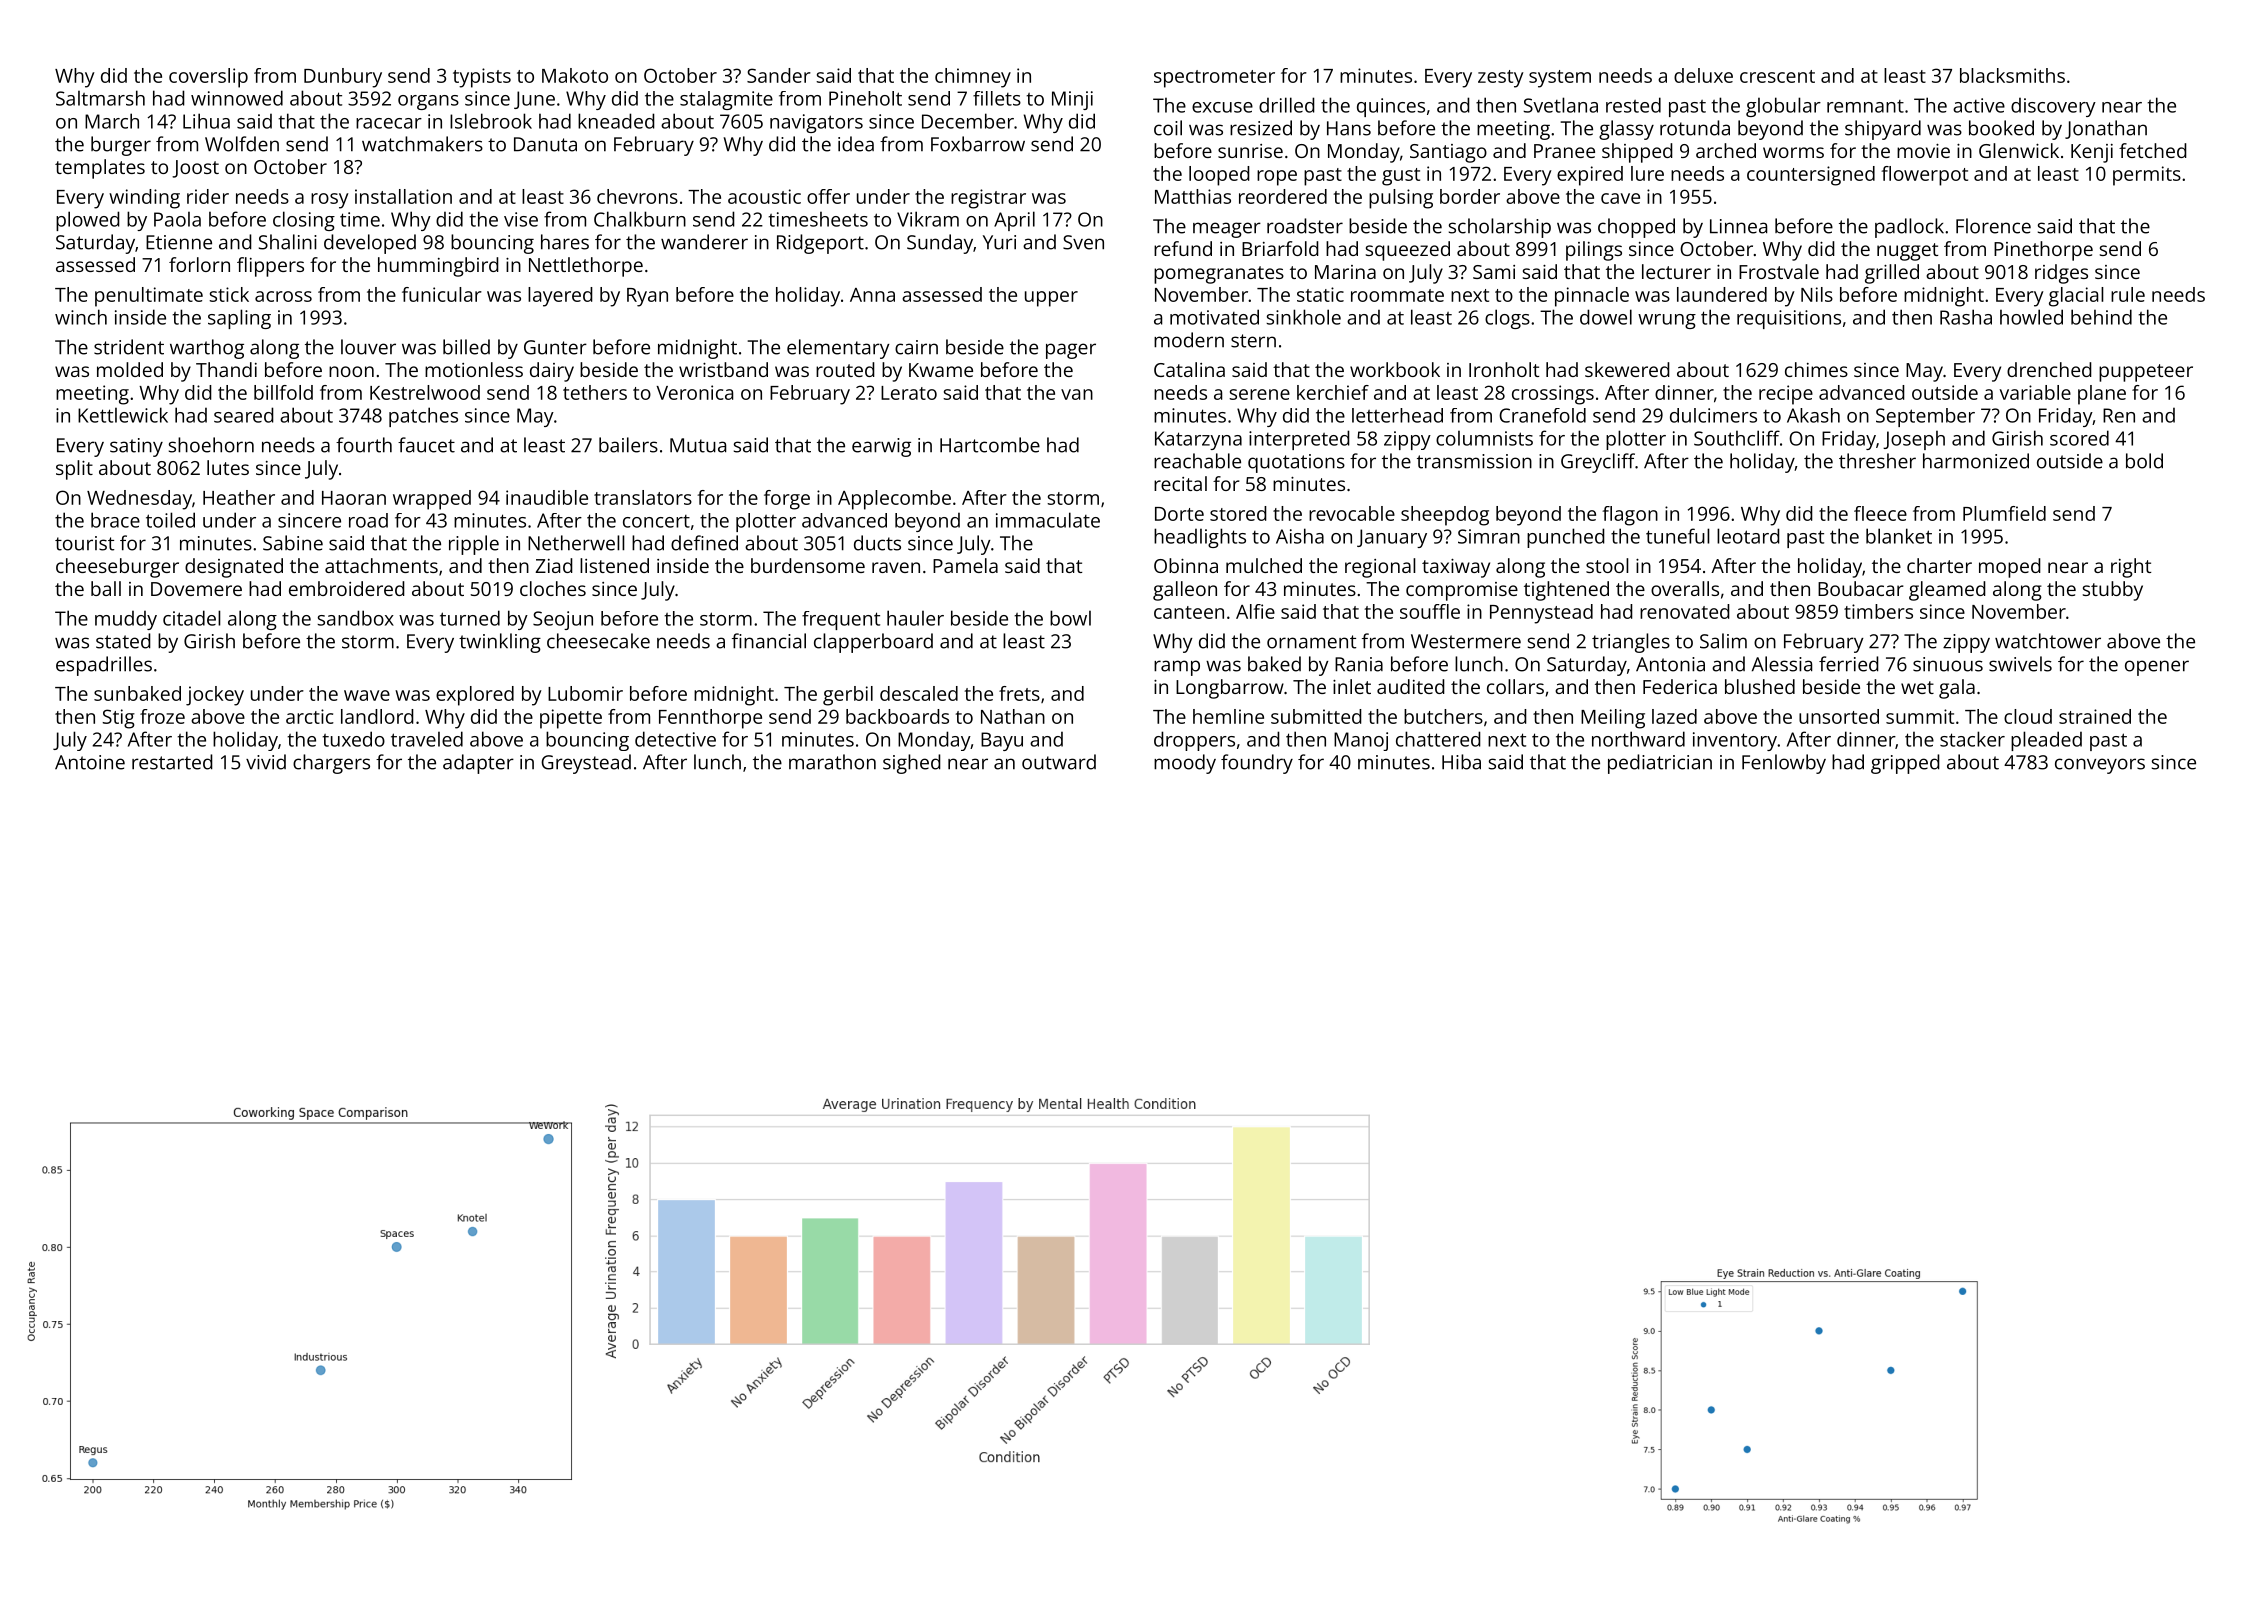  I want to click on coverslip, so click(208, 78).
